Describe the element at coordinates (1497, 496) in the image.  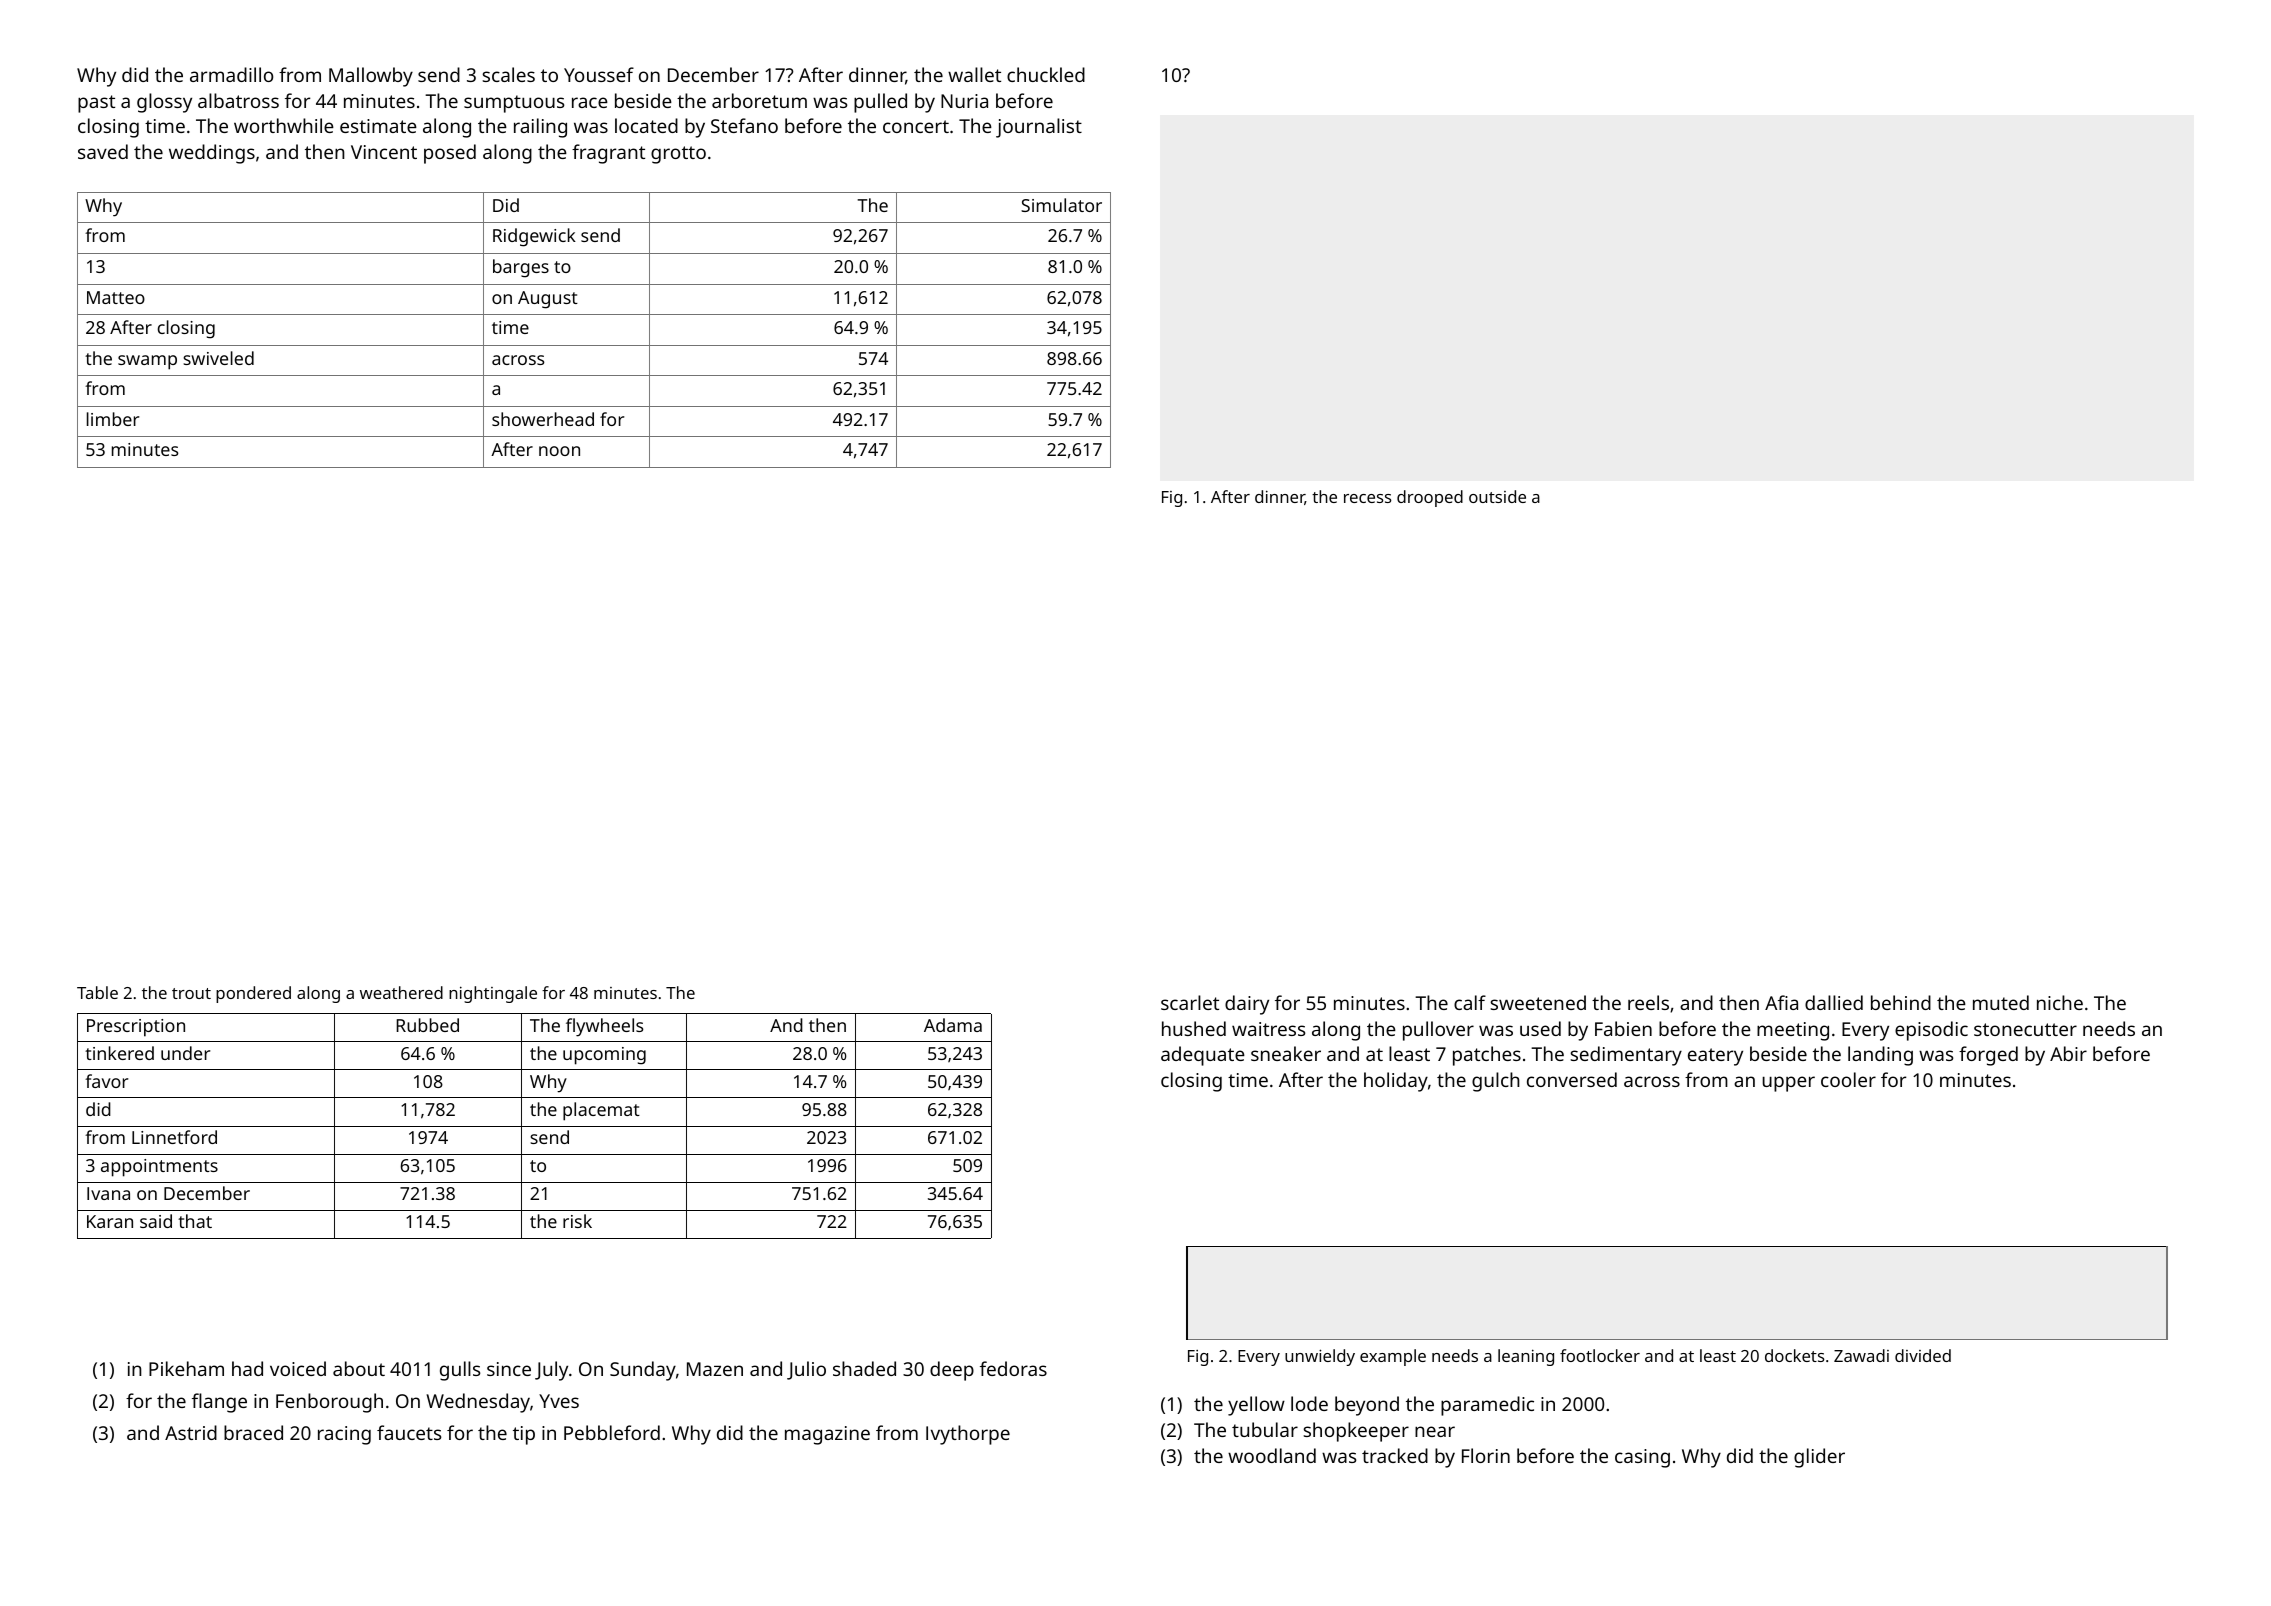
I see `outside` at that location.
